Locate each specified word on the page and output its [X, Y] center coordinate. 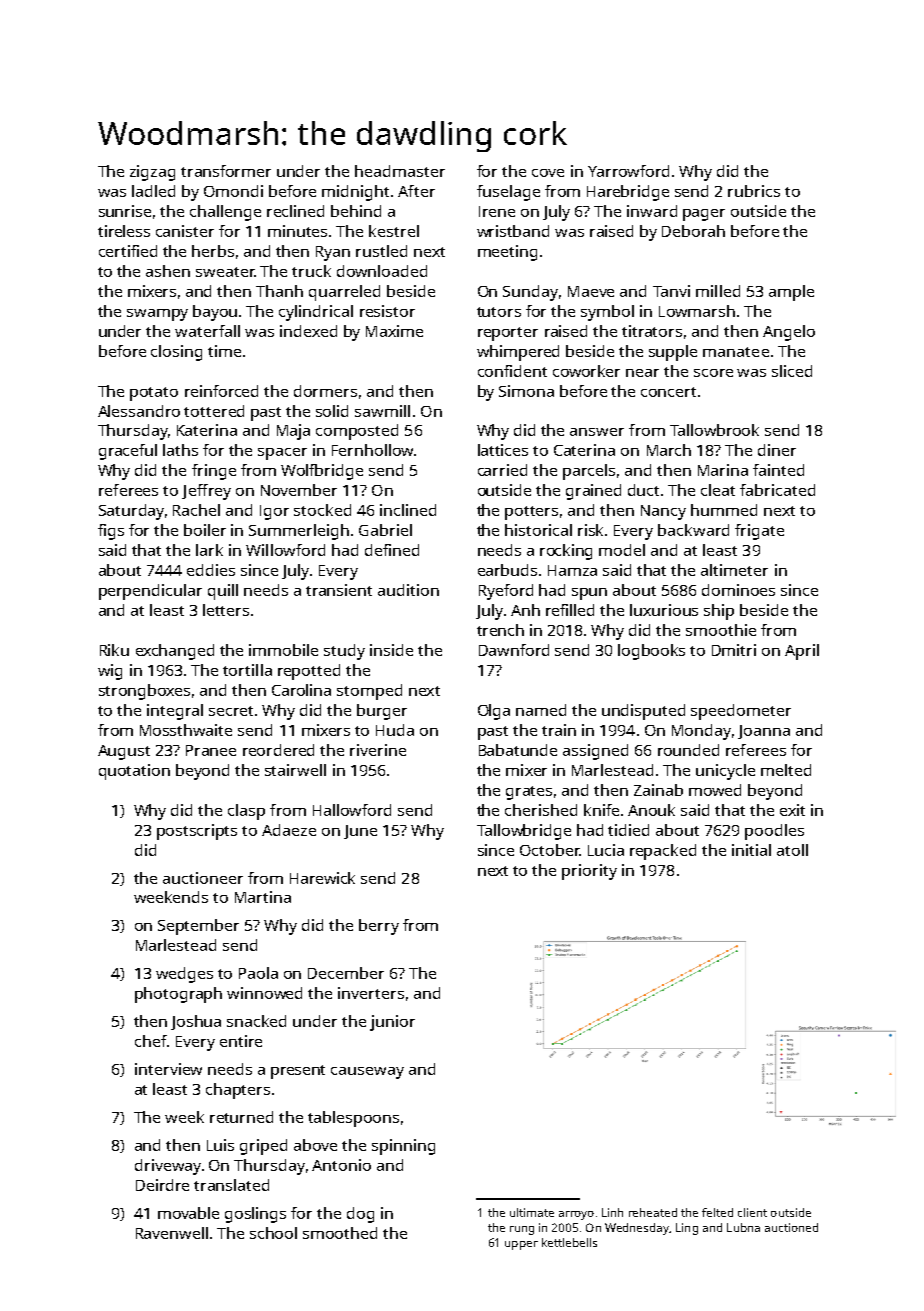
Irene [497, 211]
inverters [371, 993]
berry [379, 927]
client [752, 1212]
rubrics [754, 191]
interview [168, 1069]
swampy [157, 315]
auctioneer [203, 878]
